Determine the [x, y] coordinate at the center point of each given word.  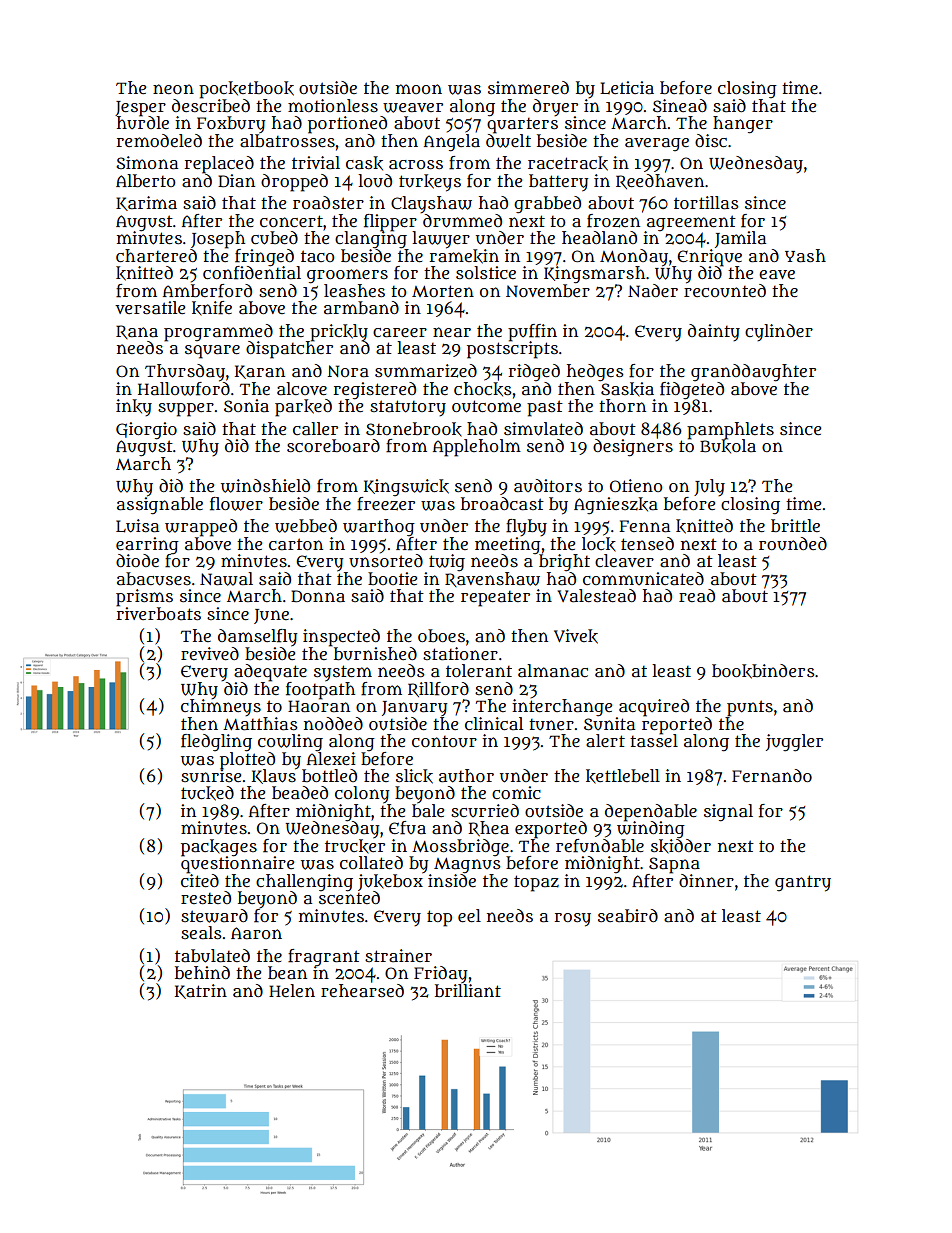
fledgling [216, 743]
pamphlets [730, 430]
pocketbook [246, 89]
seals [201, 933]
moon [419, 89]
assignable [160, 506]
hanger [743, 125]
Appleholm [477, 448]
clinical [494, 723]
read [697, 596]
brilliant [468, 991]
